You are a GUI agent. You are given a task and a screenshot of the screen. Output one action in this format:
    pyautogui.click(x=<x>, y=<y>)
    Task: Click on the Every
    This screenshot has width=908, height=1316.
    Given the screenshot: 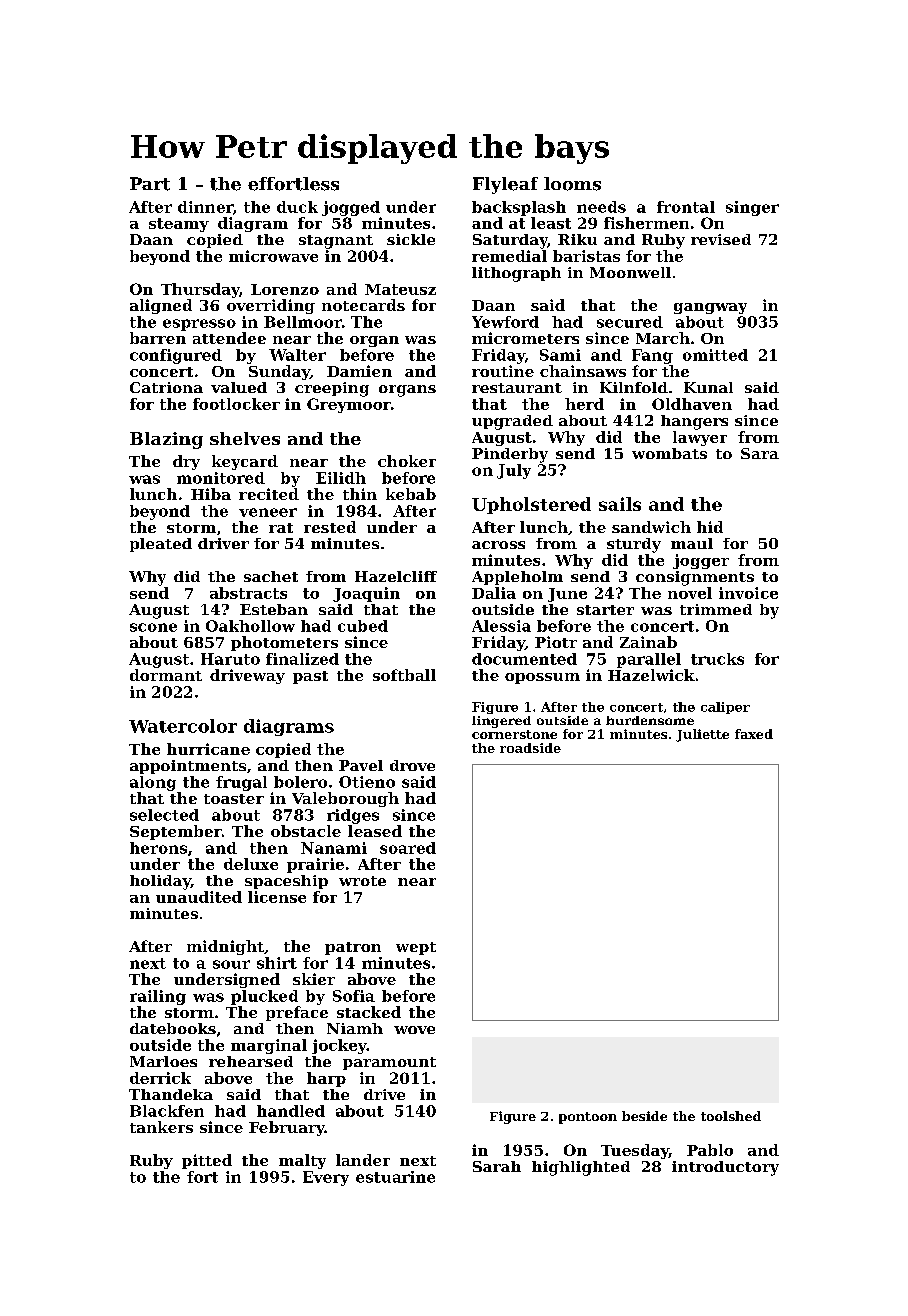 What is the action you would take?
    pyautogui.click(x=326, y=1178)
